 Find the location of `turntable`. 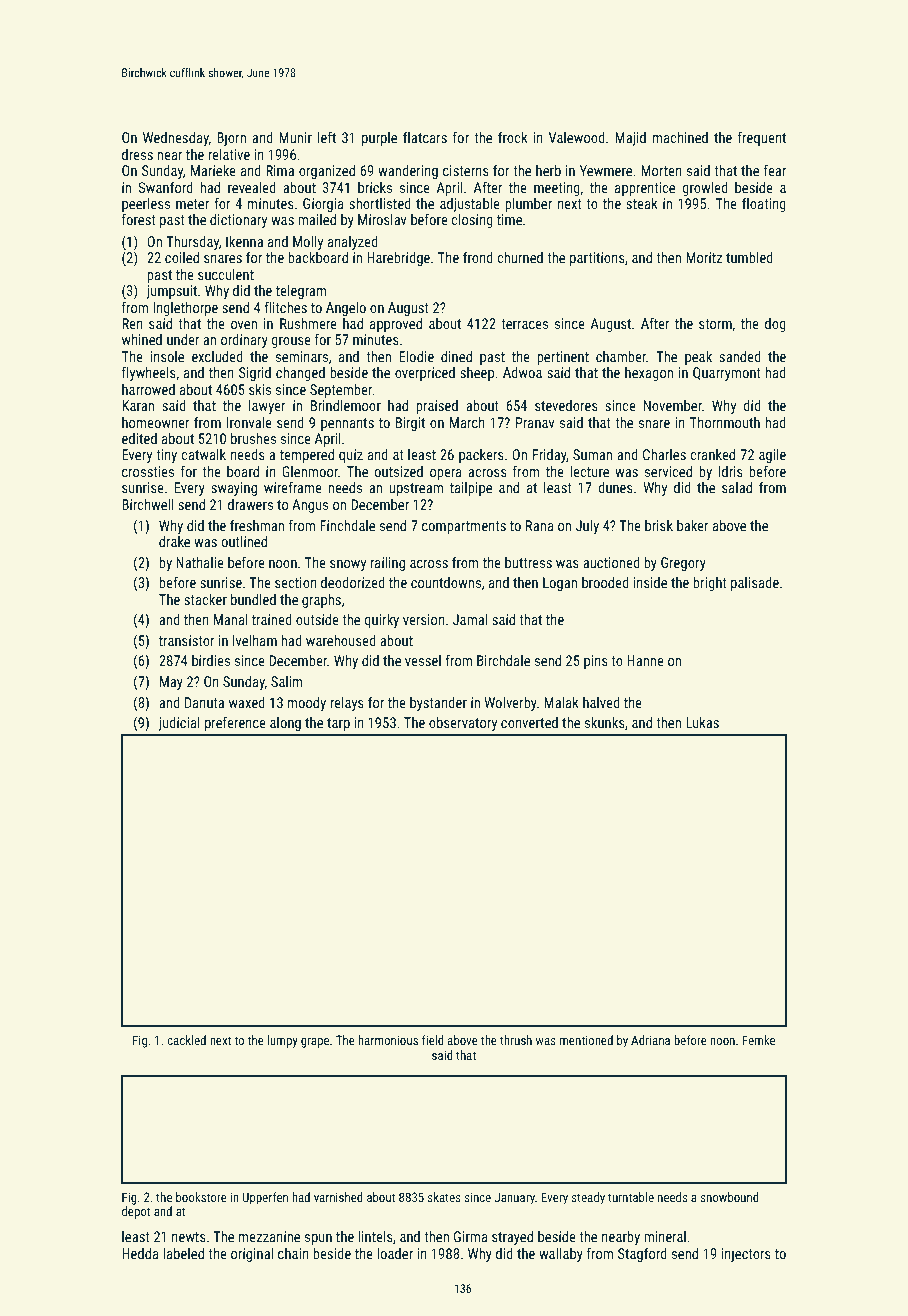

turntable is located at coordinates (631, 1197).
